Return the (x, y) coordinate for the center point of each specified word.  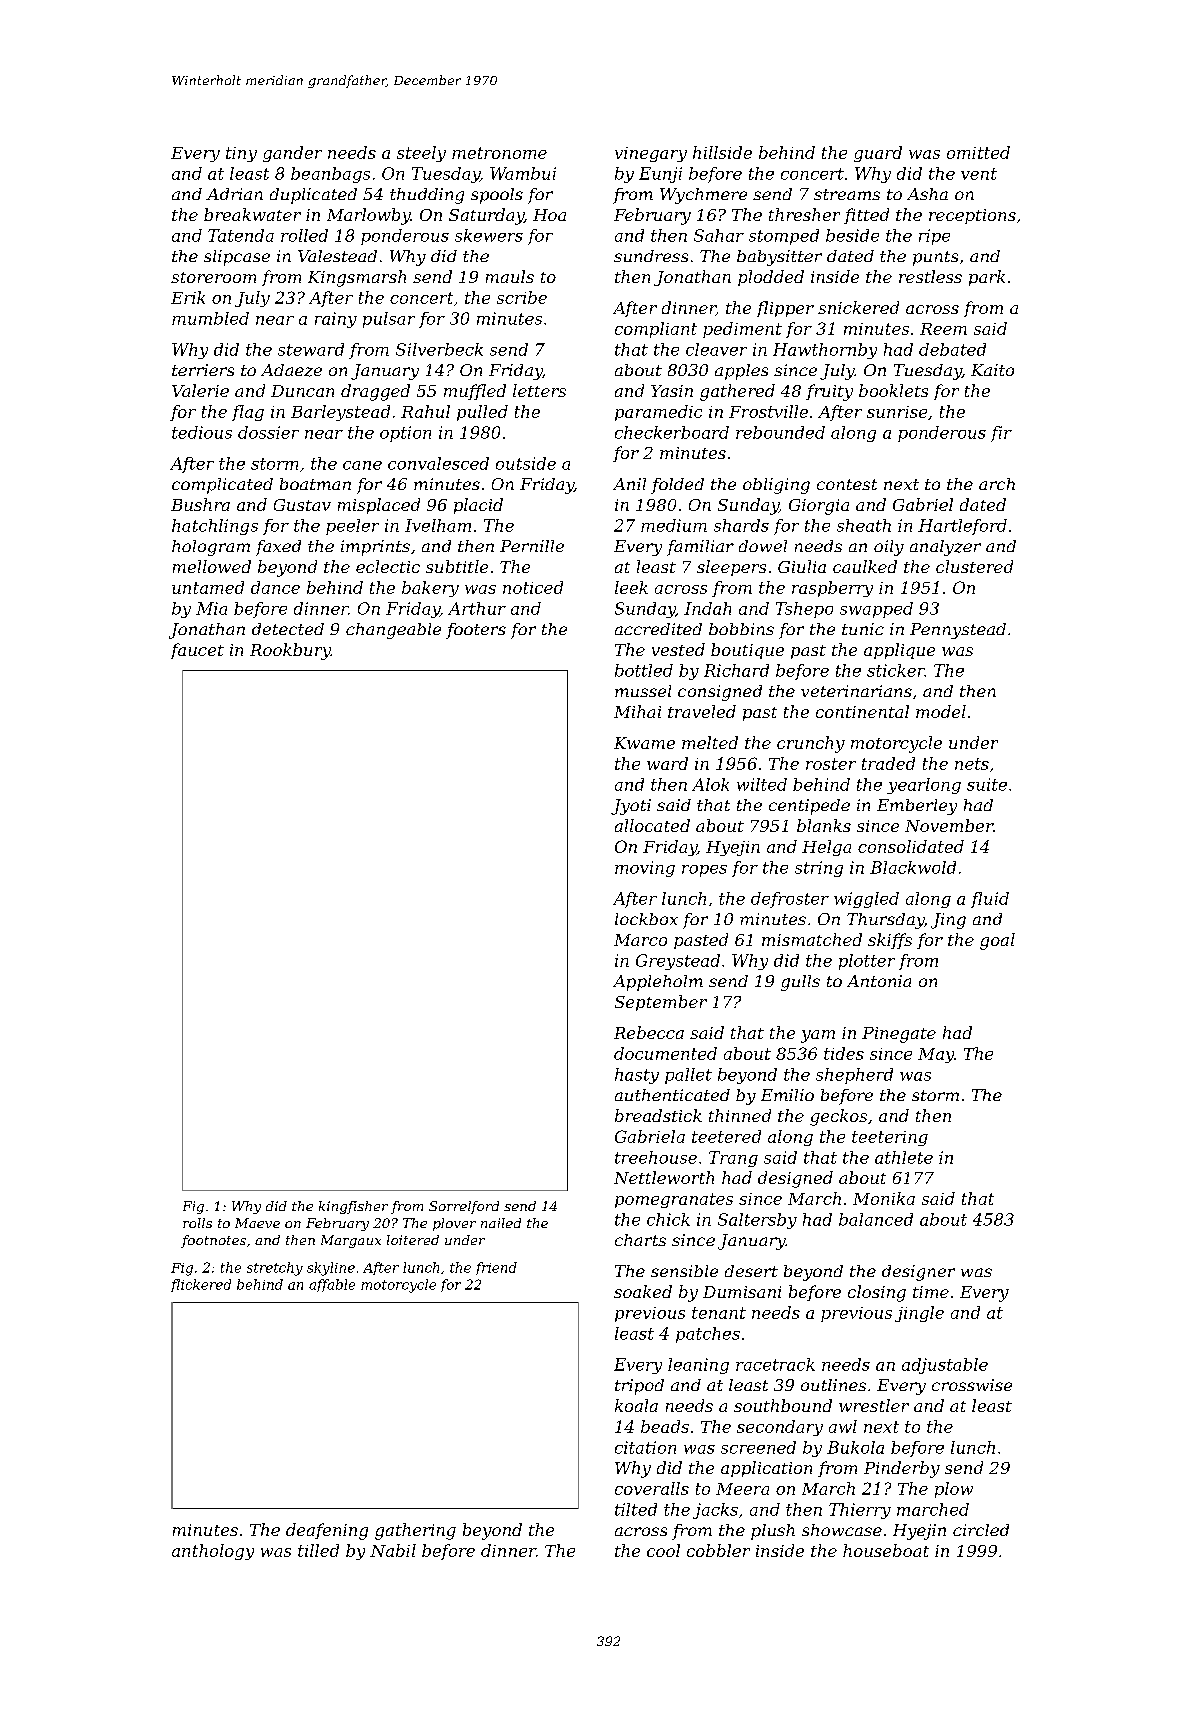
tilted (636, 1509)
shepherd (854, 1076)
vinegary (651, 154)
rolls (197, 1223)
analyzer (945, 548)
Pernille (532, 546)
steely (421, 154)
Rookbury (290, 651)
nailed (501, 1223)
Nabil (393, 1550)
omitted (978, 152)
